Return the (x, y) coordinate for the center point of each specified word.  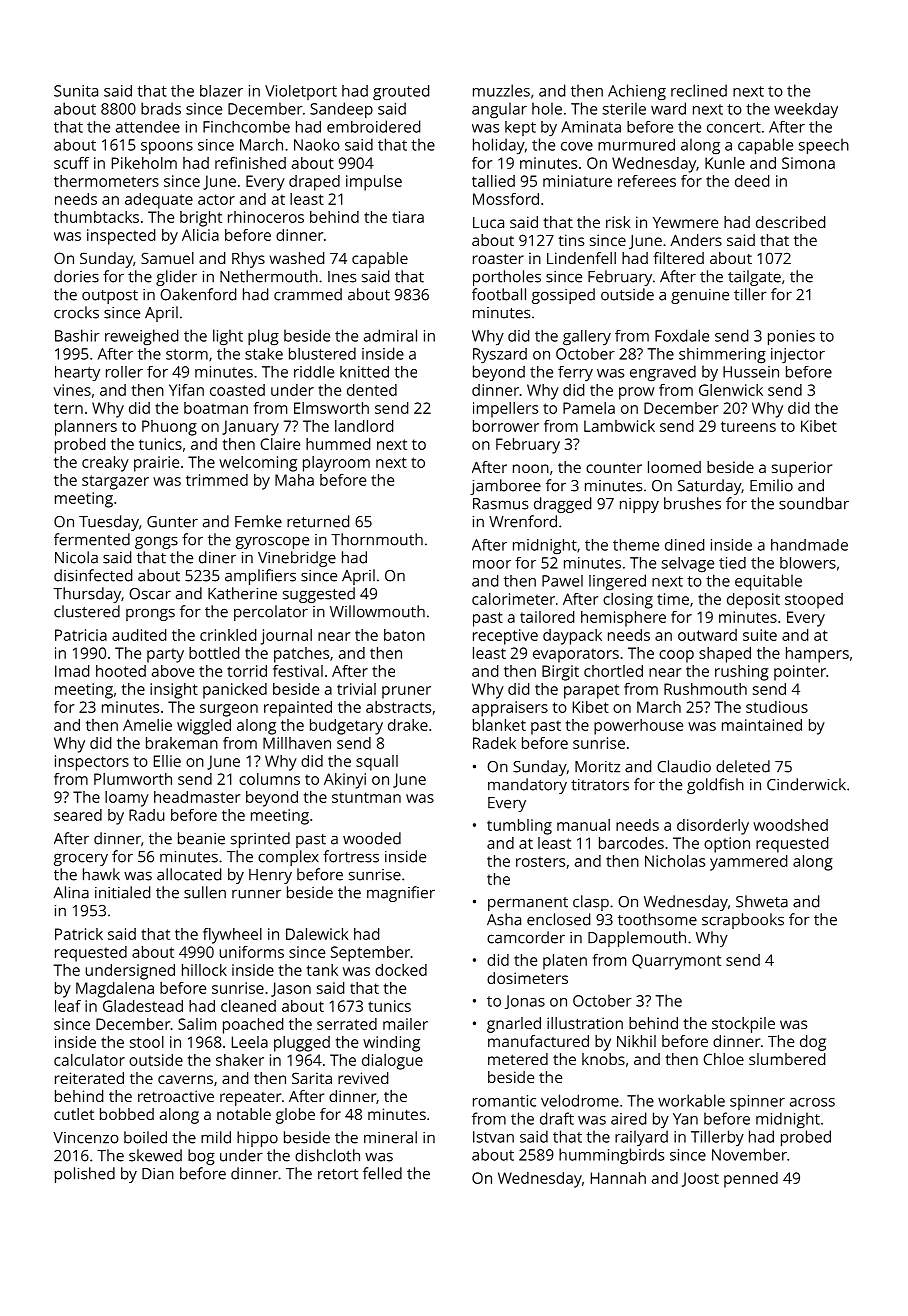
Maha (294, 480)
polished (85, 1175)
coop (676, 656)
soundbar (814, 503)
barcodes (631, 843)
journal (286, 637)
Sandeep (341, 110)
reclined (699, 90)
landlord (364, 426)
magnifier (401, 894)
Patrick (79, 934)
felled (382, 1173)
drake (408, 725)
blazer (221, 91)
